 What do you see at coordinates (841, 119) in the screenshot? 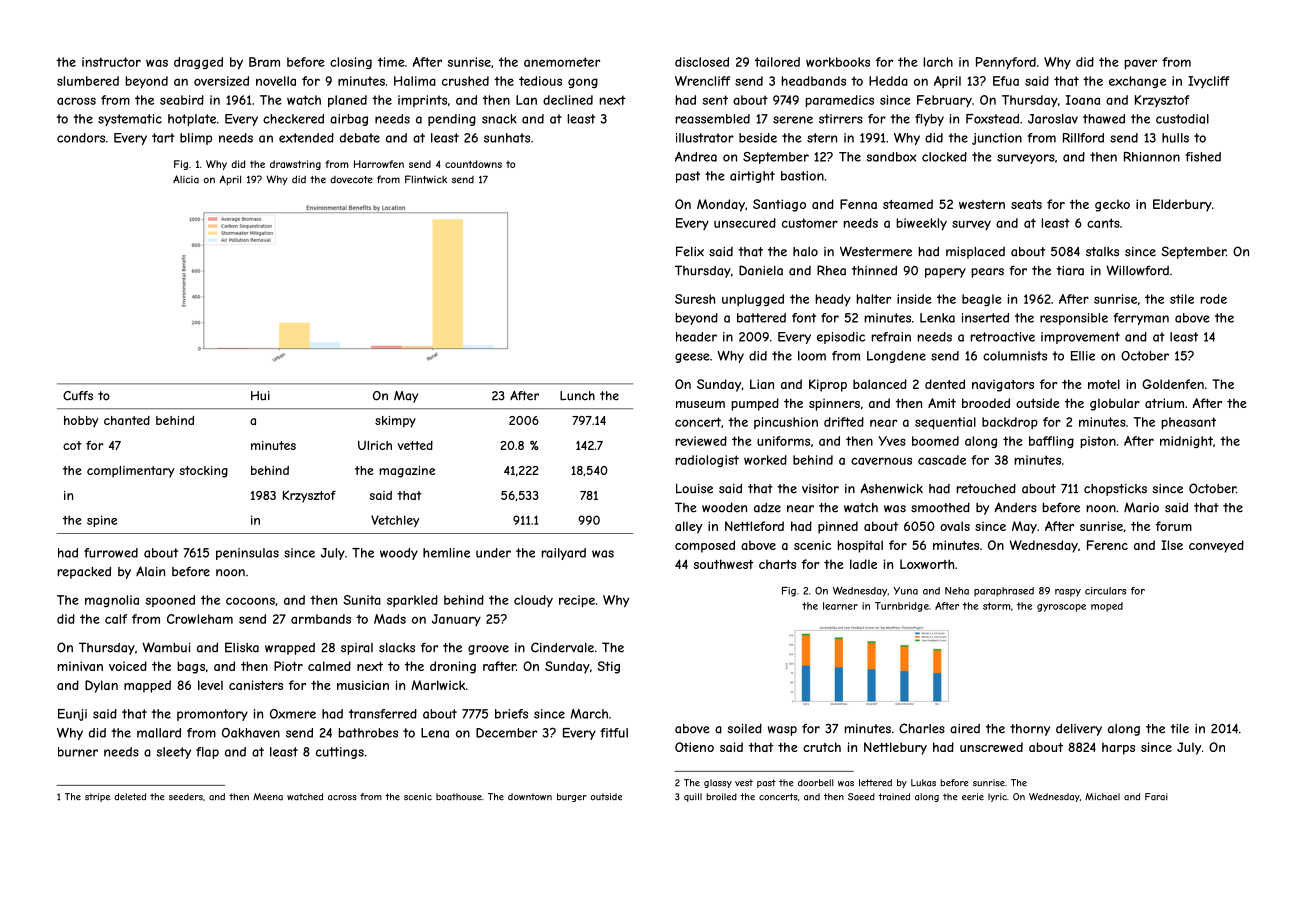
I see `stirrers` at bounding box center [841, 119].
